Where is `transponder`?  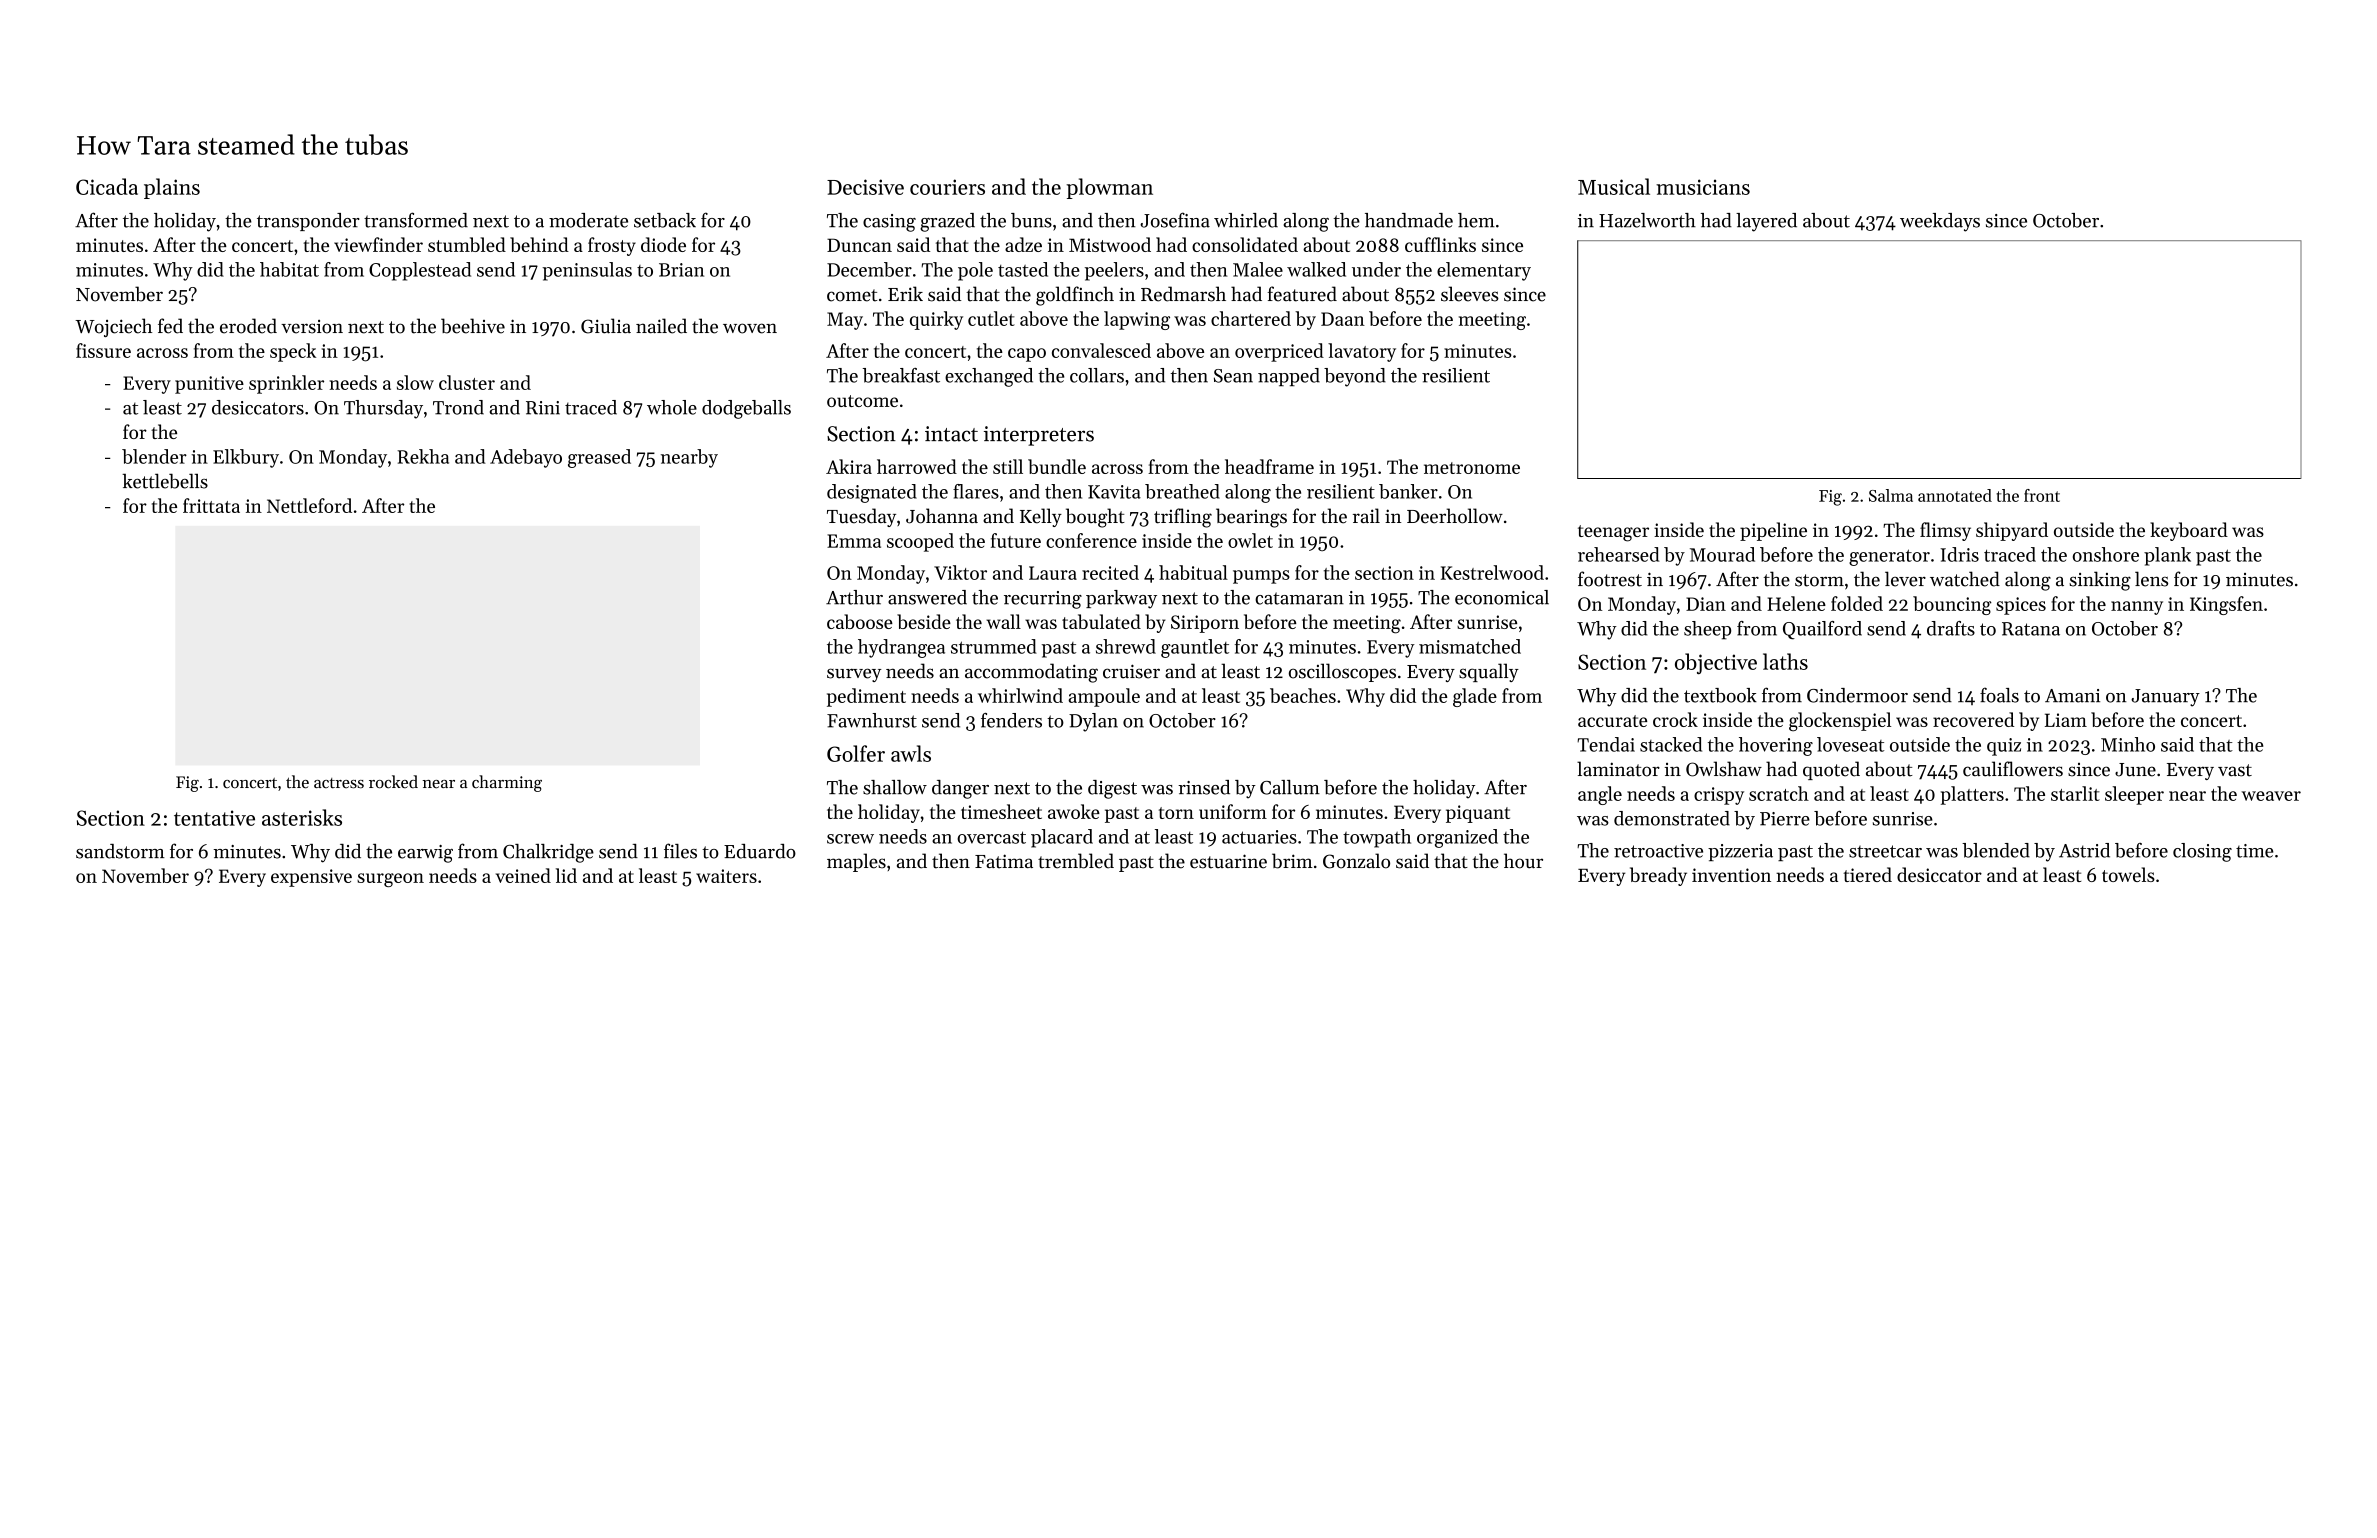 transponder is located at coordinates (308, 222).
